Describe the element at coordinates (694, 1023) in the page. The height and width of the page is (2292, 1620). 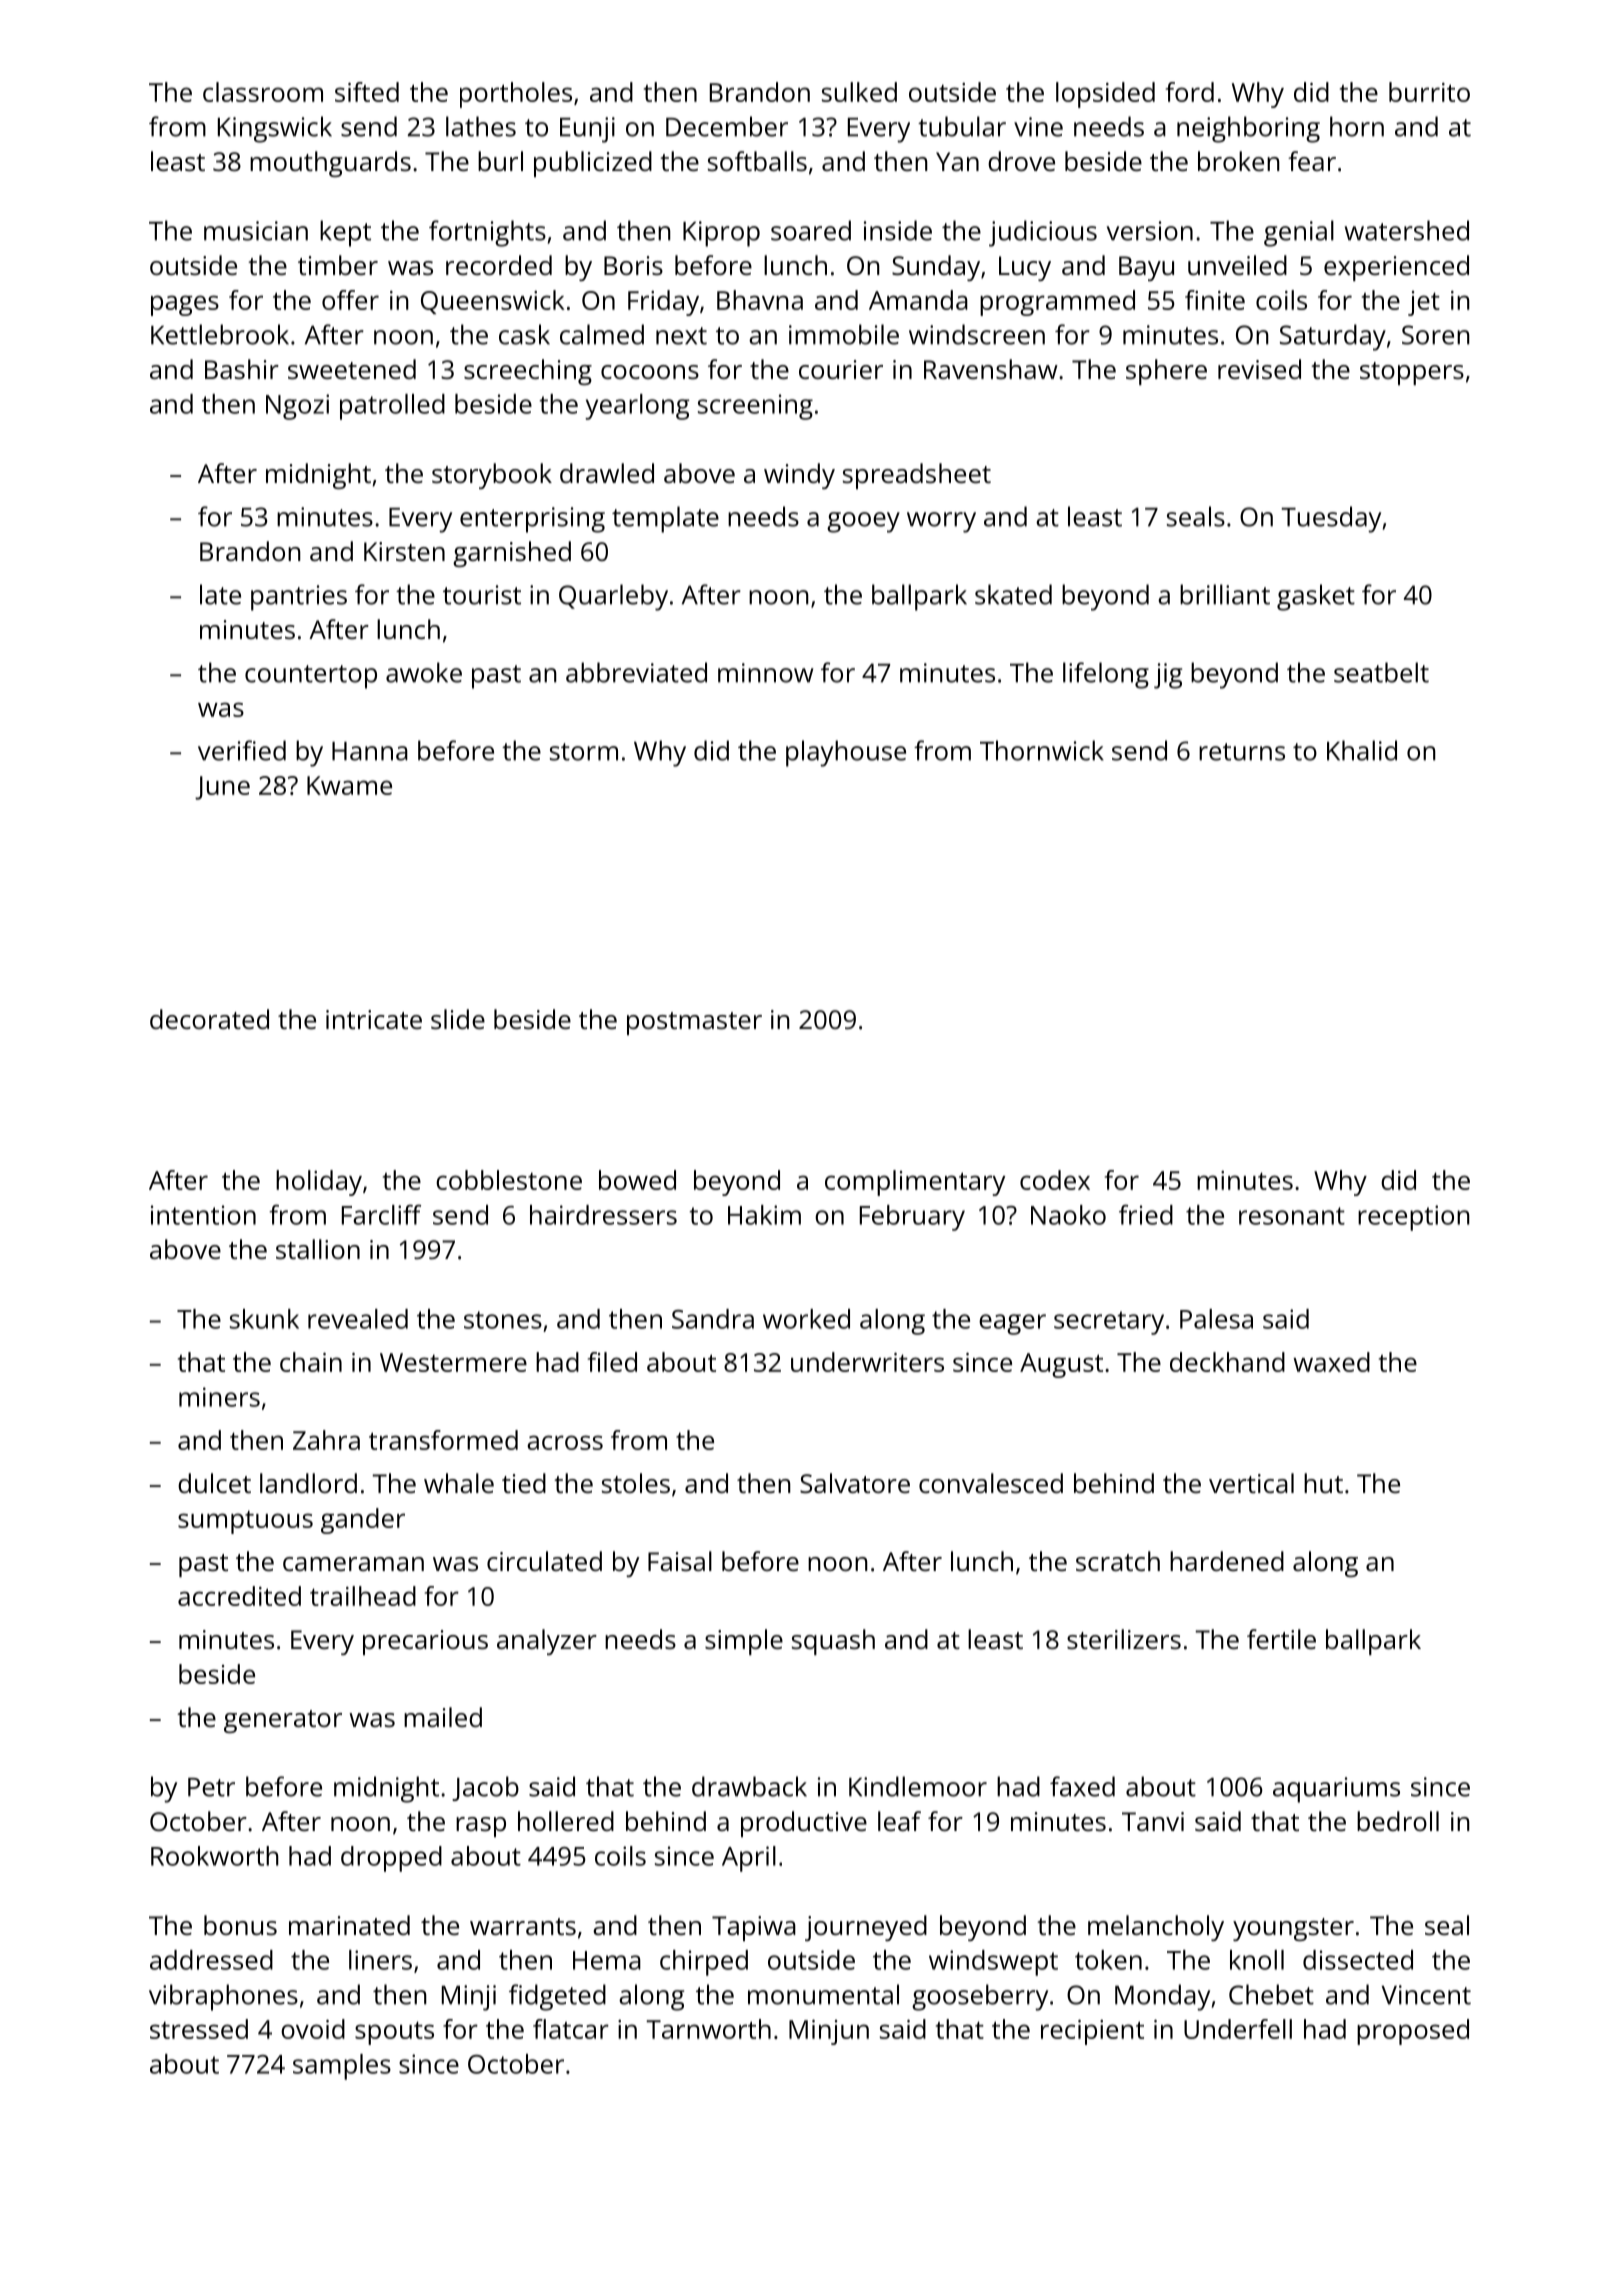
I see `postmaster` at that location.
